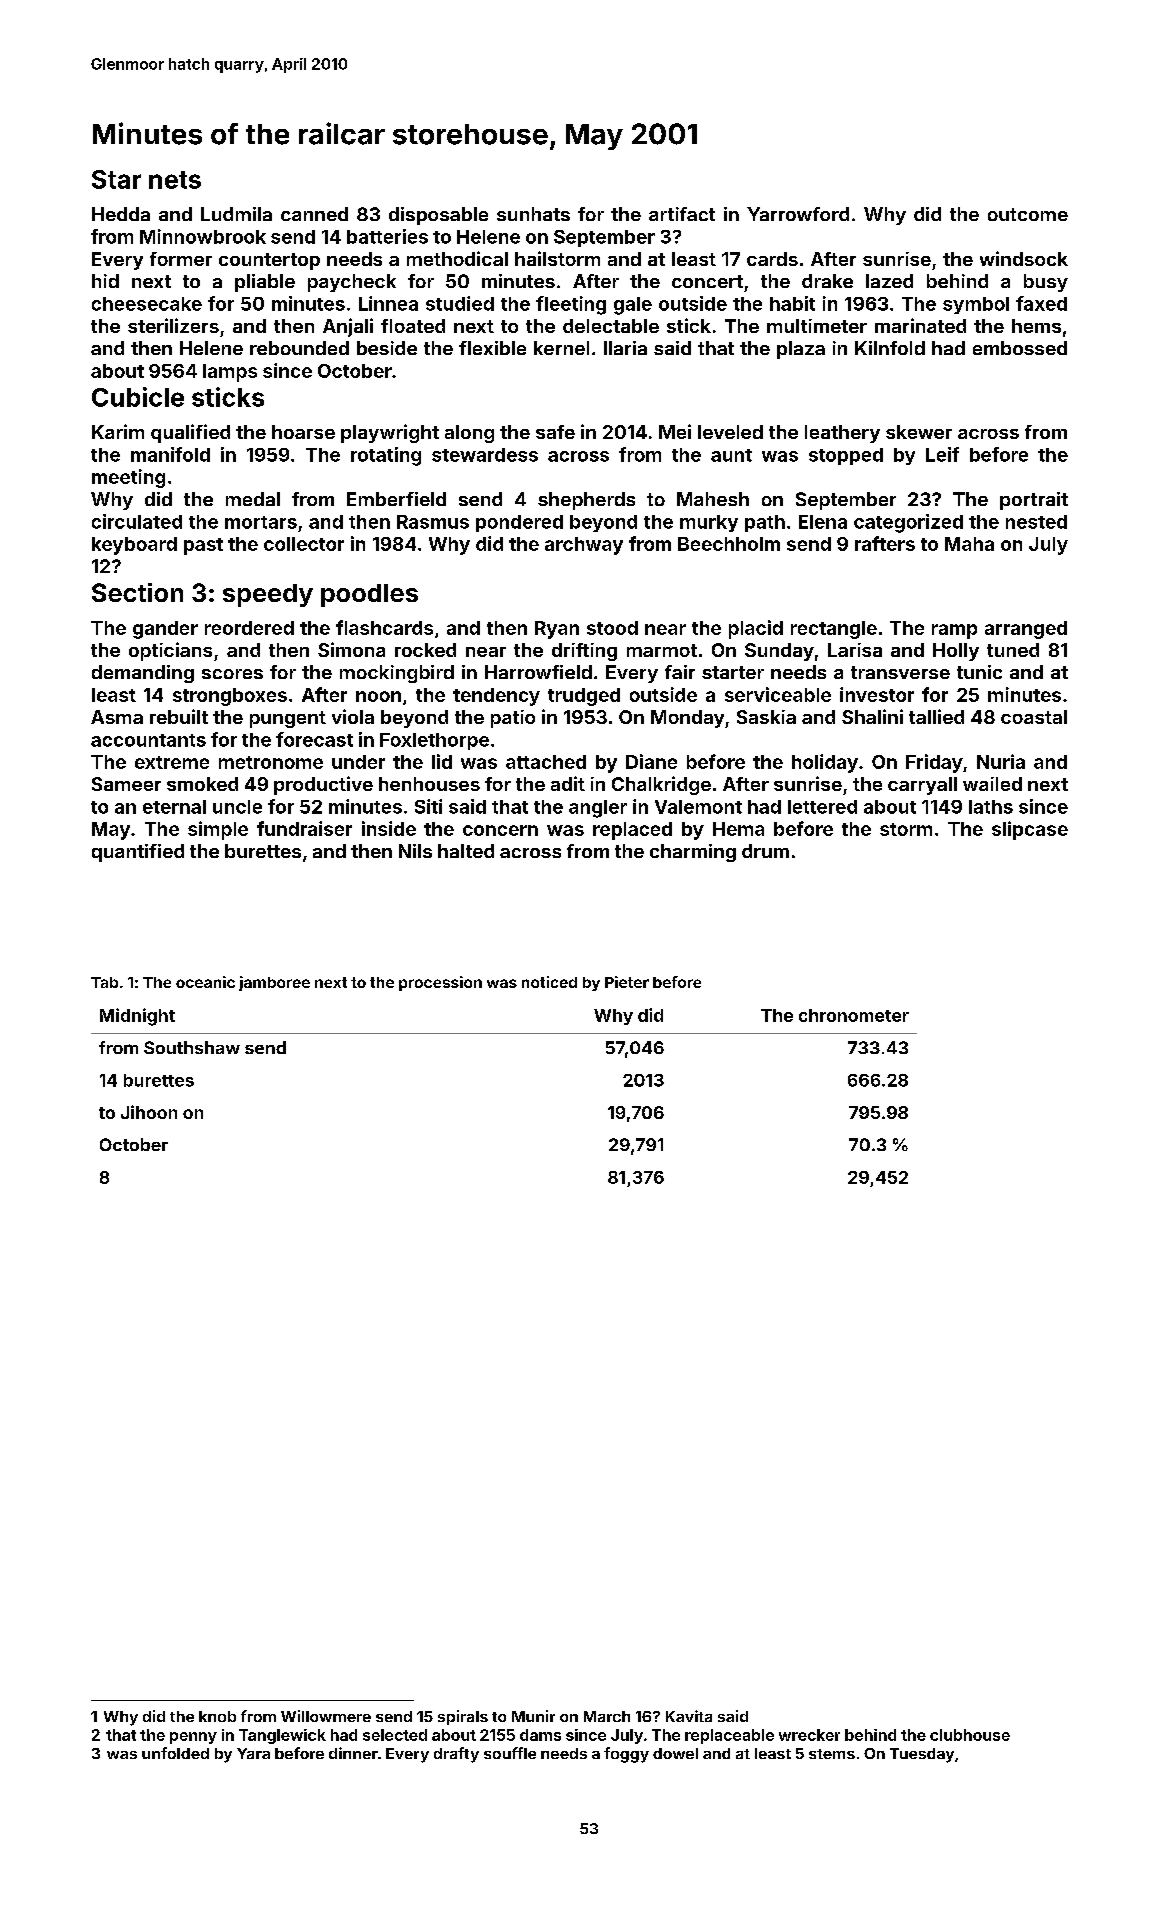 The image size is (1159, 1909). Describe the element at coordinates (832, 1754) in the document. I see `stems` at that location.
